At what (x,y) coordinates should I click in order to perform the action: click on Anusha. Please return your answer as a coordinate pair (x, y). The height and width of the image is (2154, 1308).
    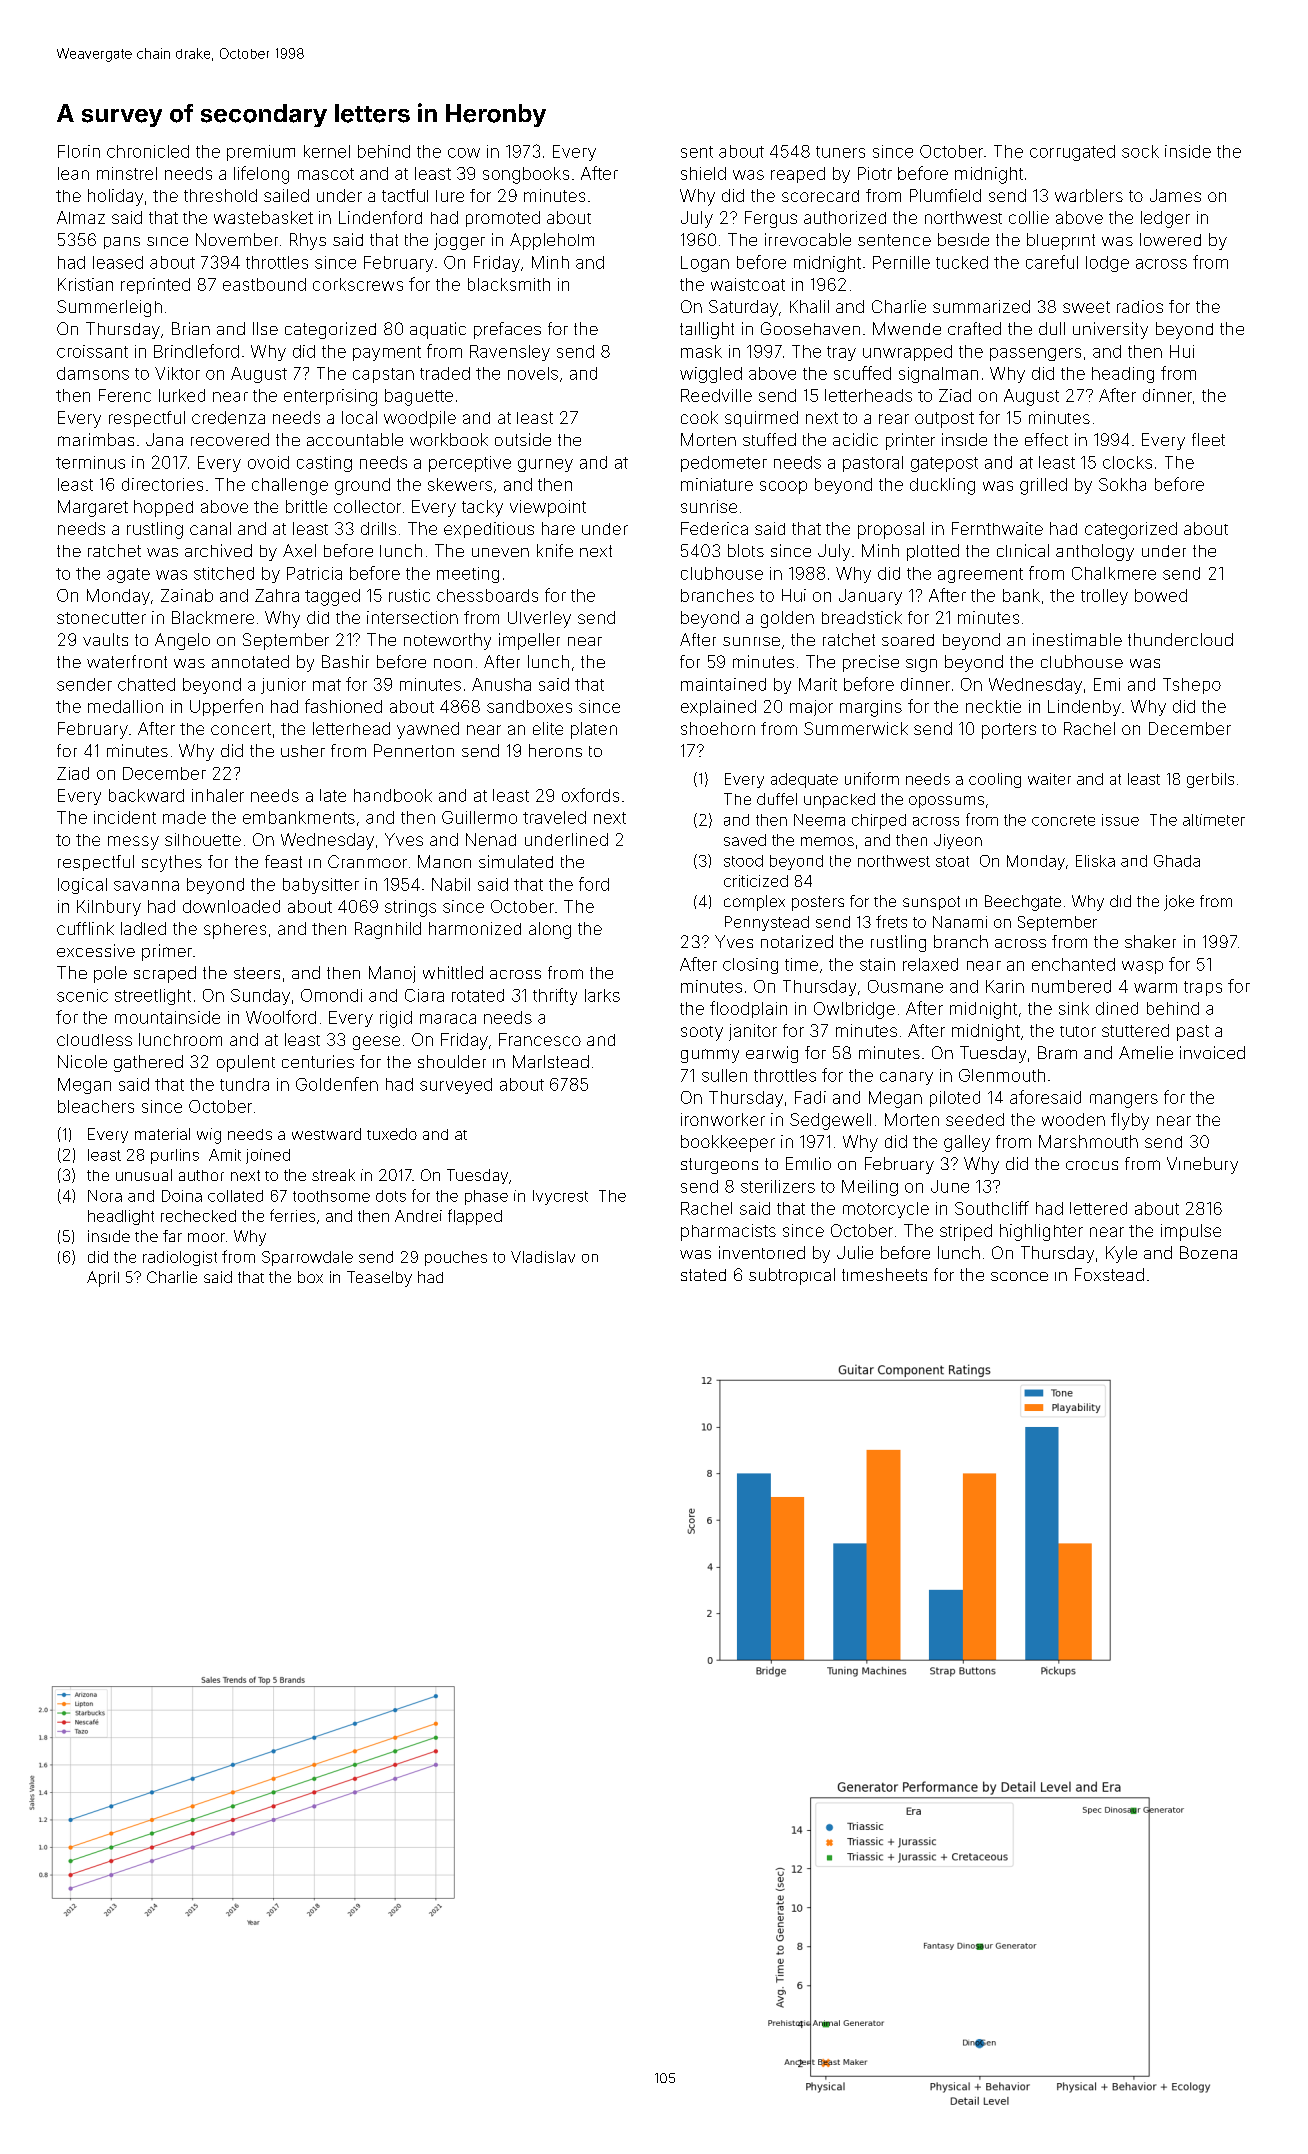
    Looking at the image, I should click on (501, 684).
